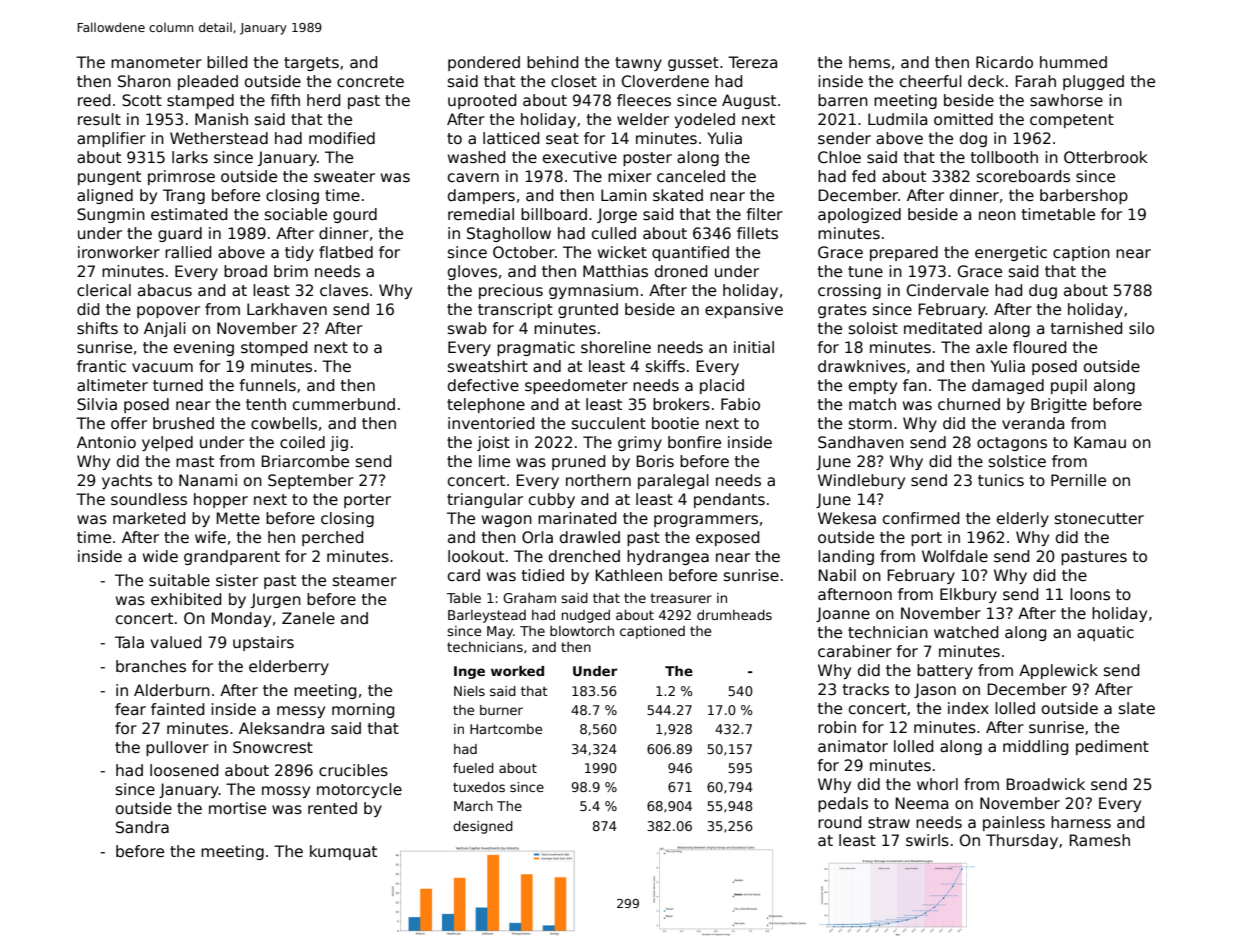 This screenshot has height=952, width=1233. What do you see at coordinates (729, 500) in the screenshot?
I see `pendants` at bounding box center [729, 500].
